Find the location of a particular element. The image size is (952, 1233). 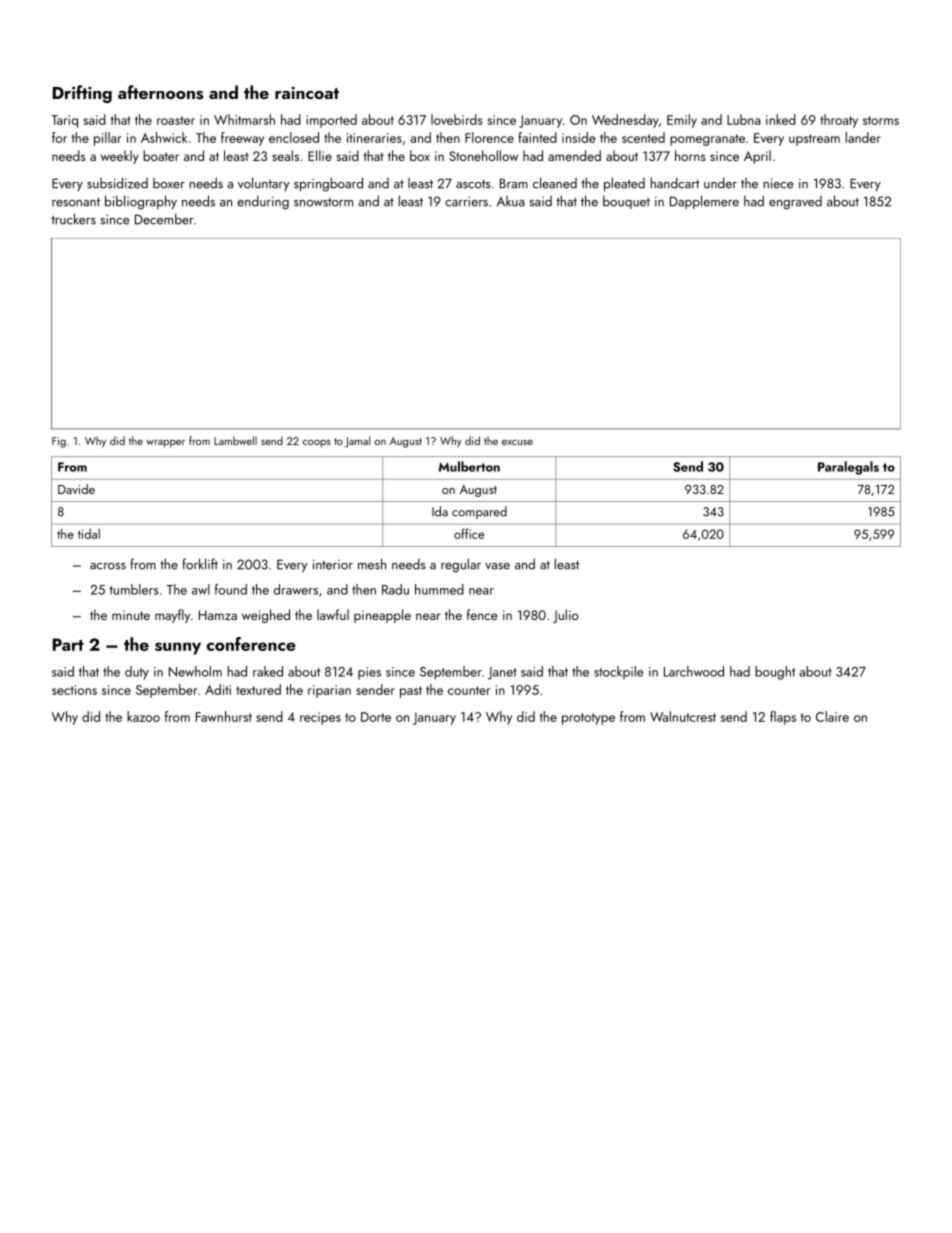

excuse is located at coordinates (517, 442).
